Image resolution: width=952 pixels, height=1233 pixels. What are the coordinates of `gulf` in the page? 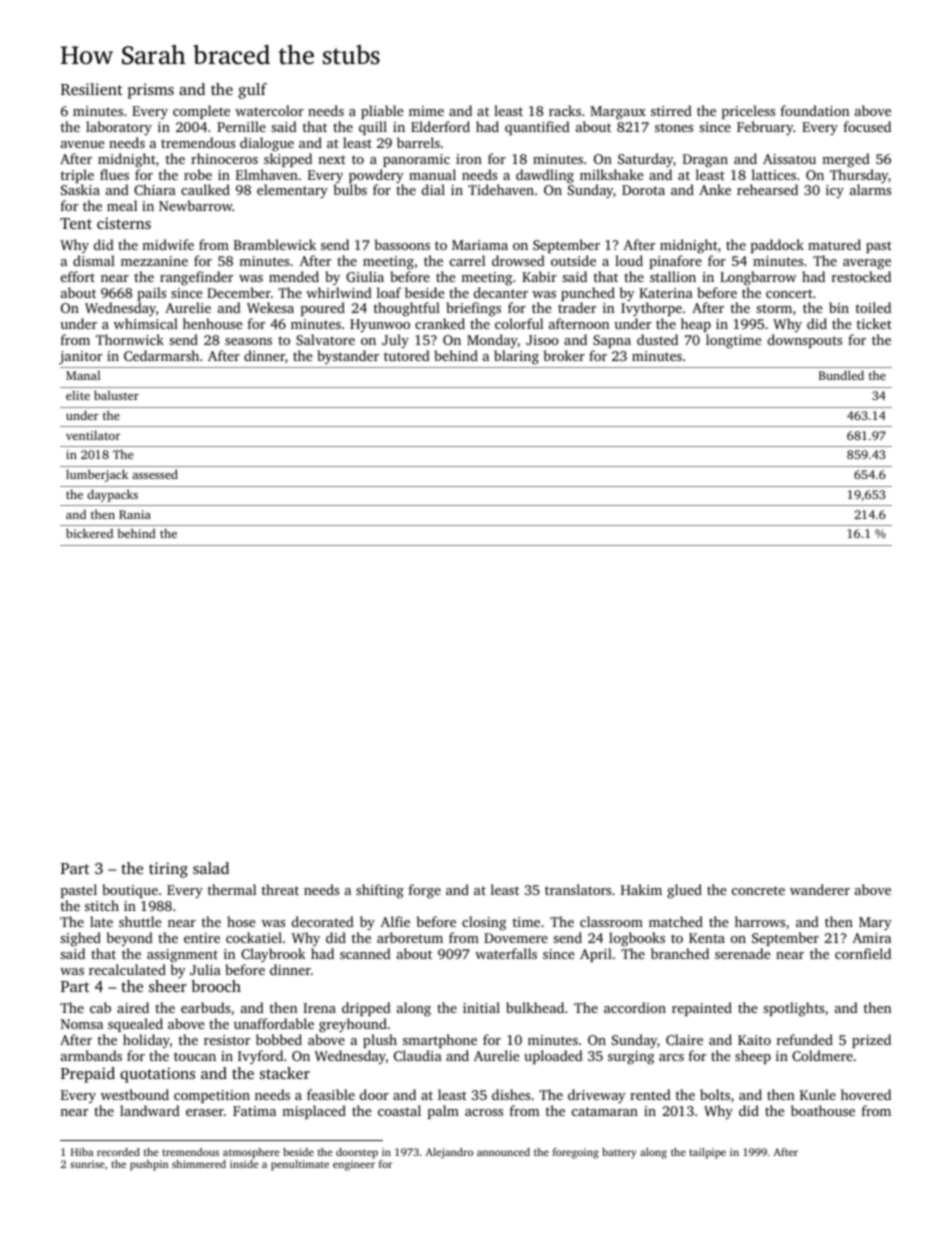 It's located at (252, 91).
